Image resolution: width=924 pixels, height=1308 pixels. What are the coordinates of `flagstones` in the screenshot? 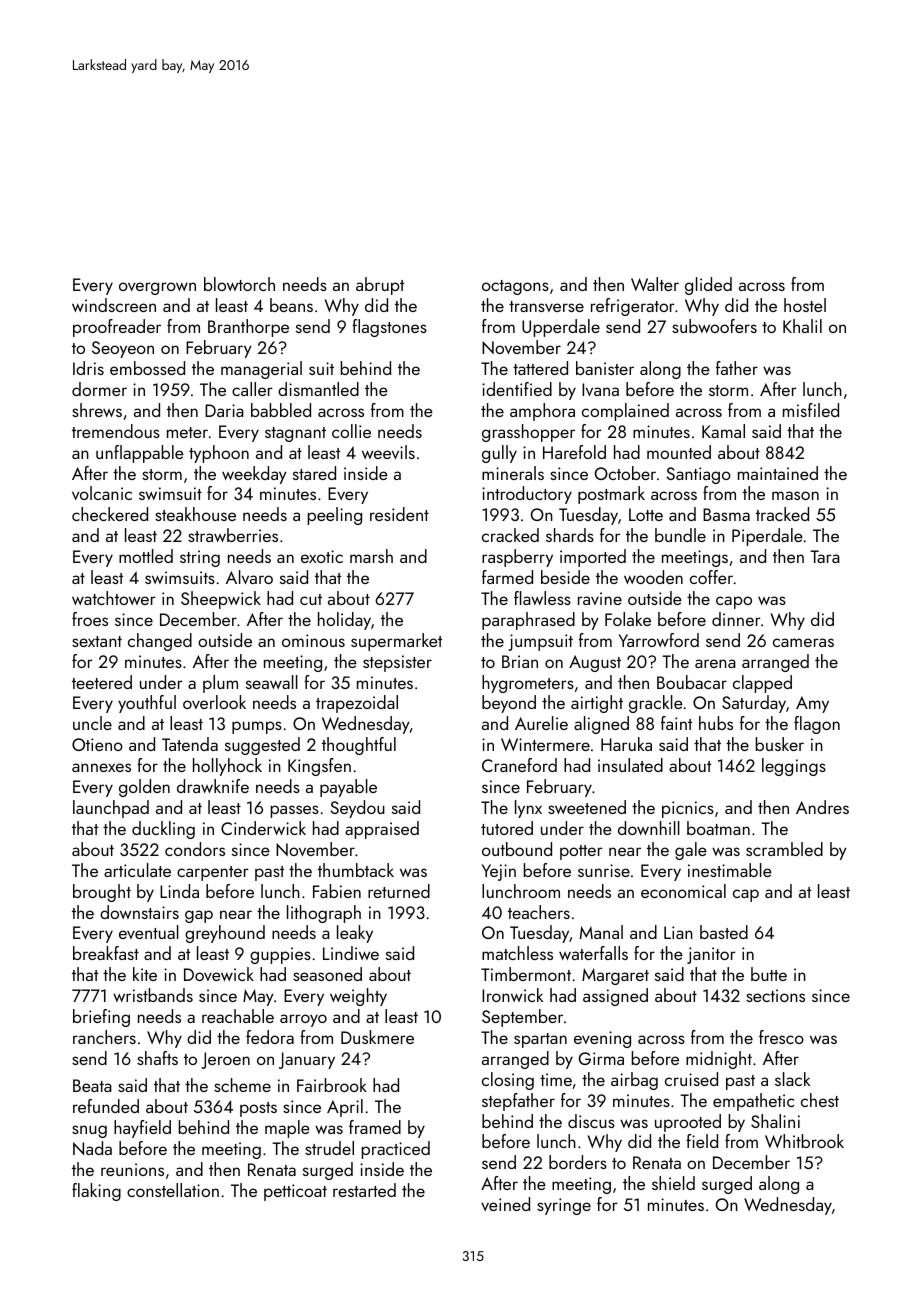 It's located at (389, 328).
